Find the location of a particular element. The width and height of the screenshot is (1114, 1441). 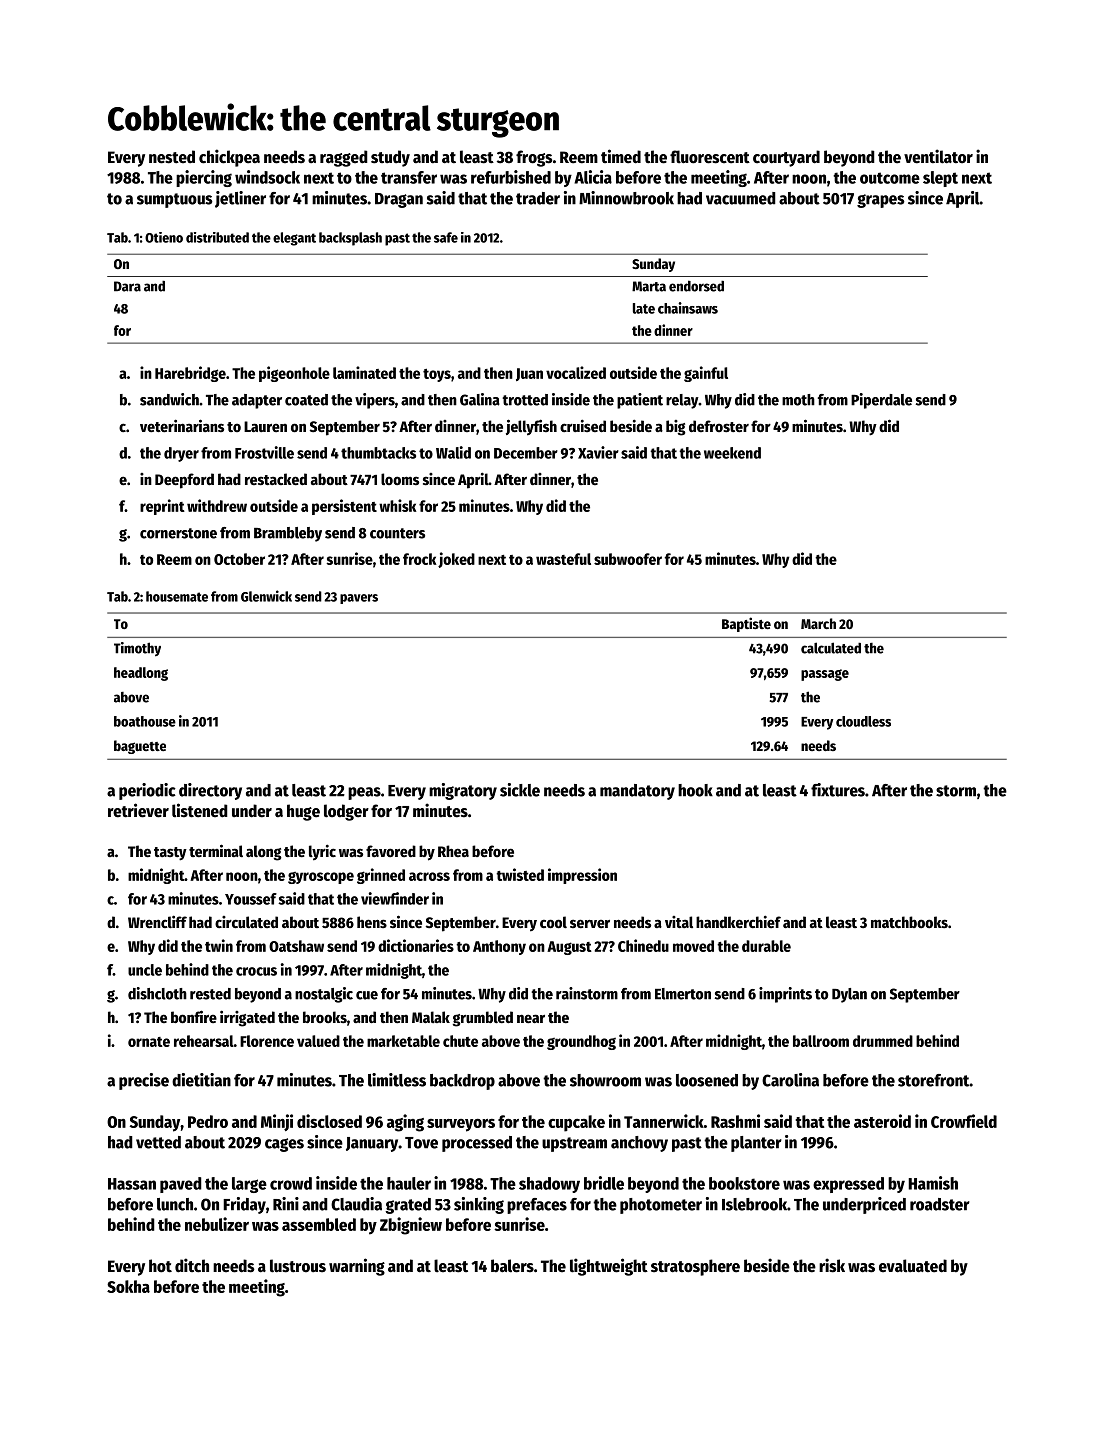

Lauren is located at coordinates (265, 426).
